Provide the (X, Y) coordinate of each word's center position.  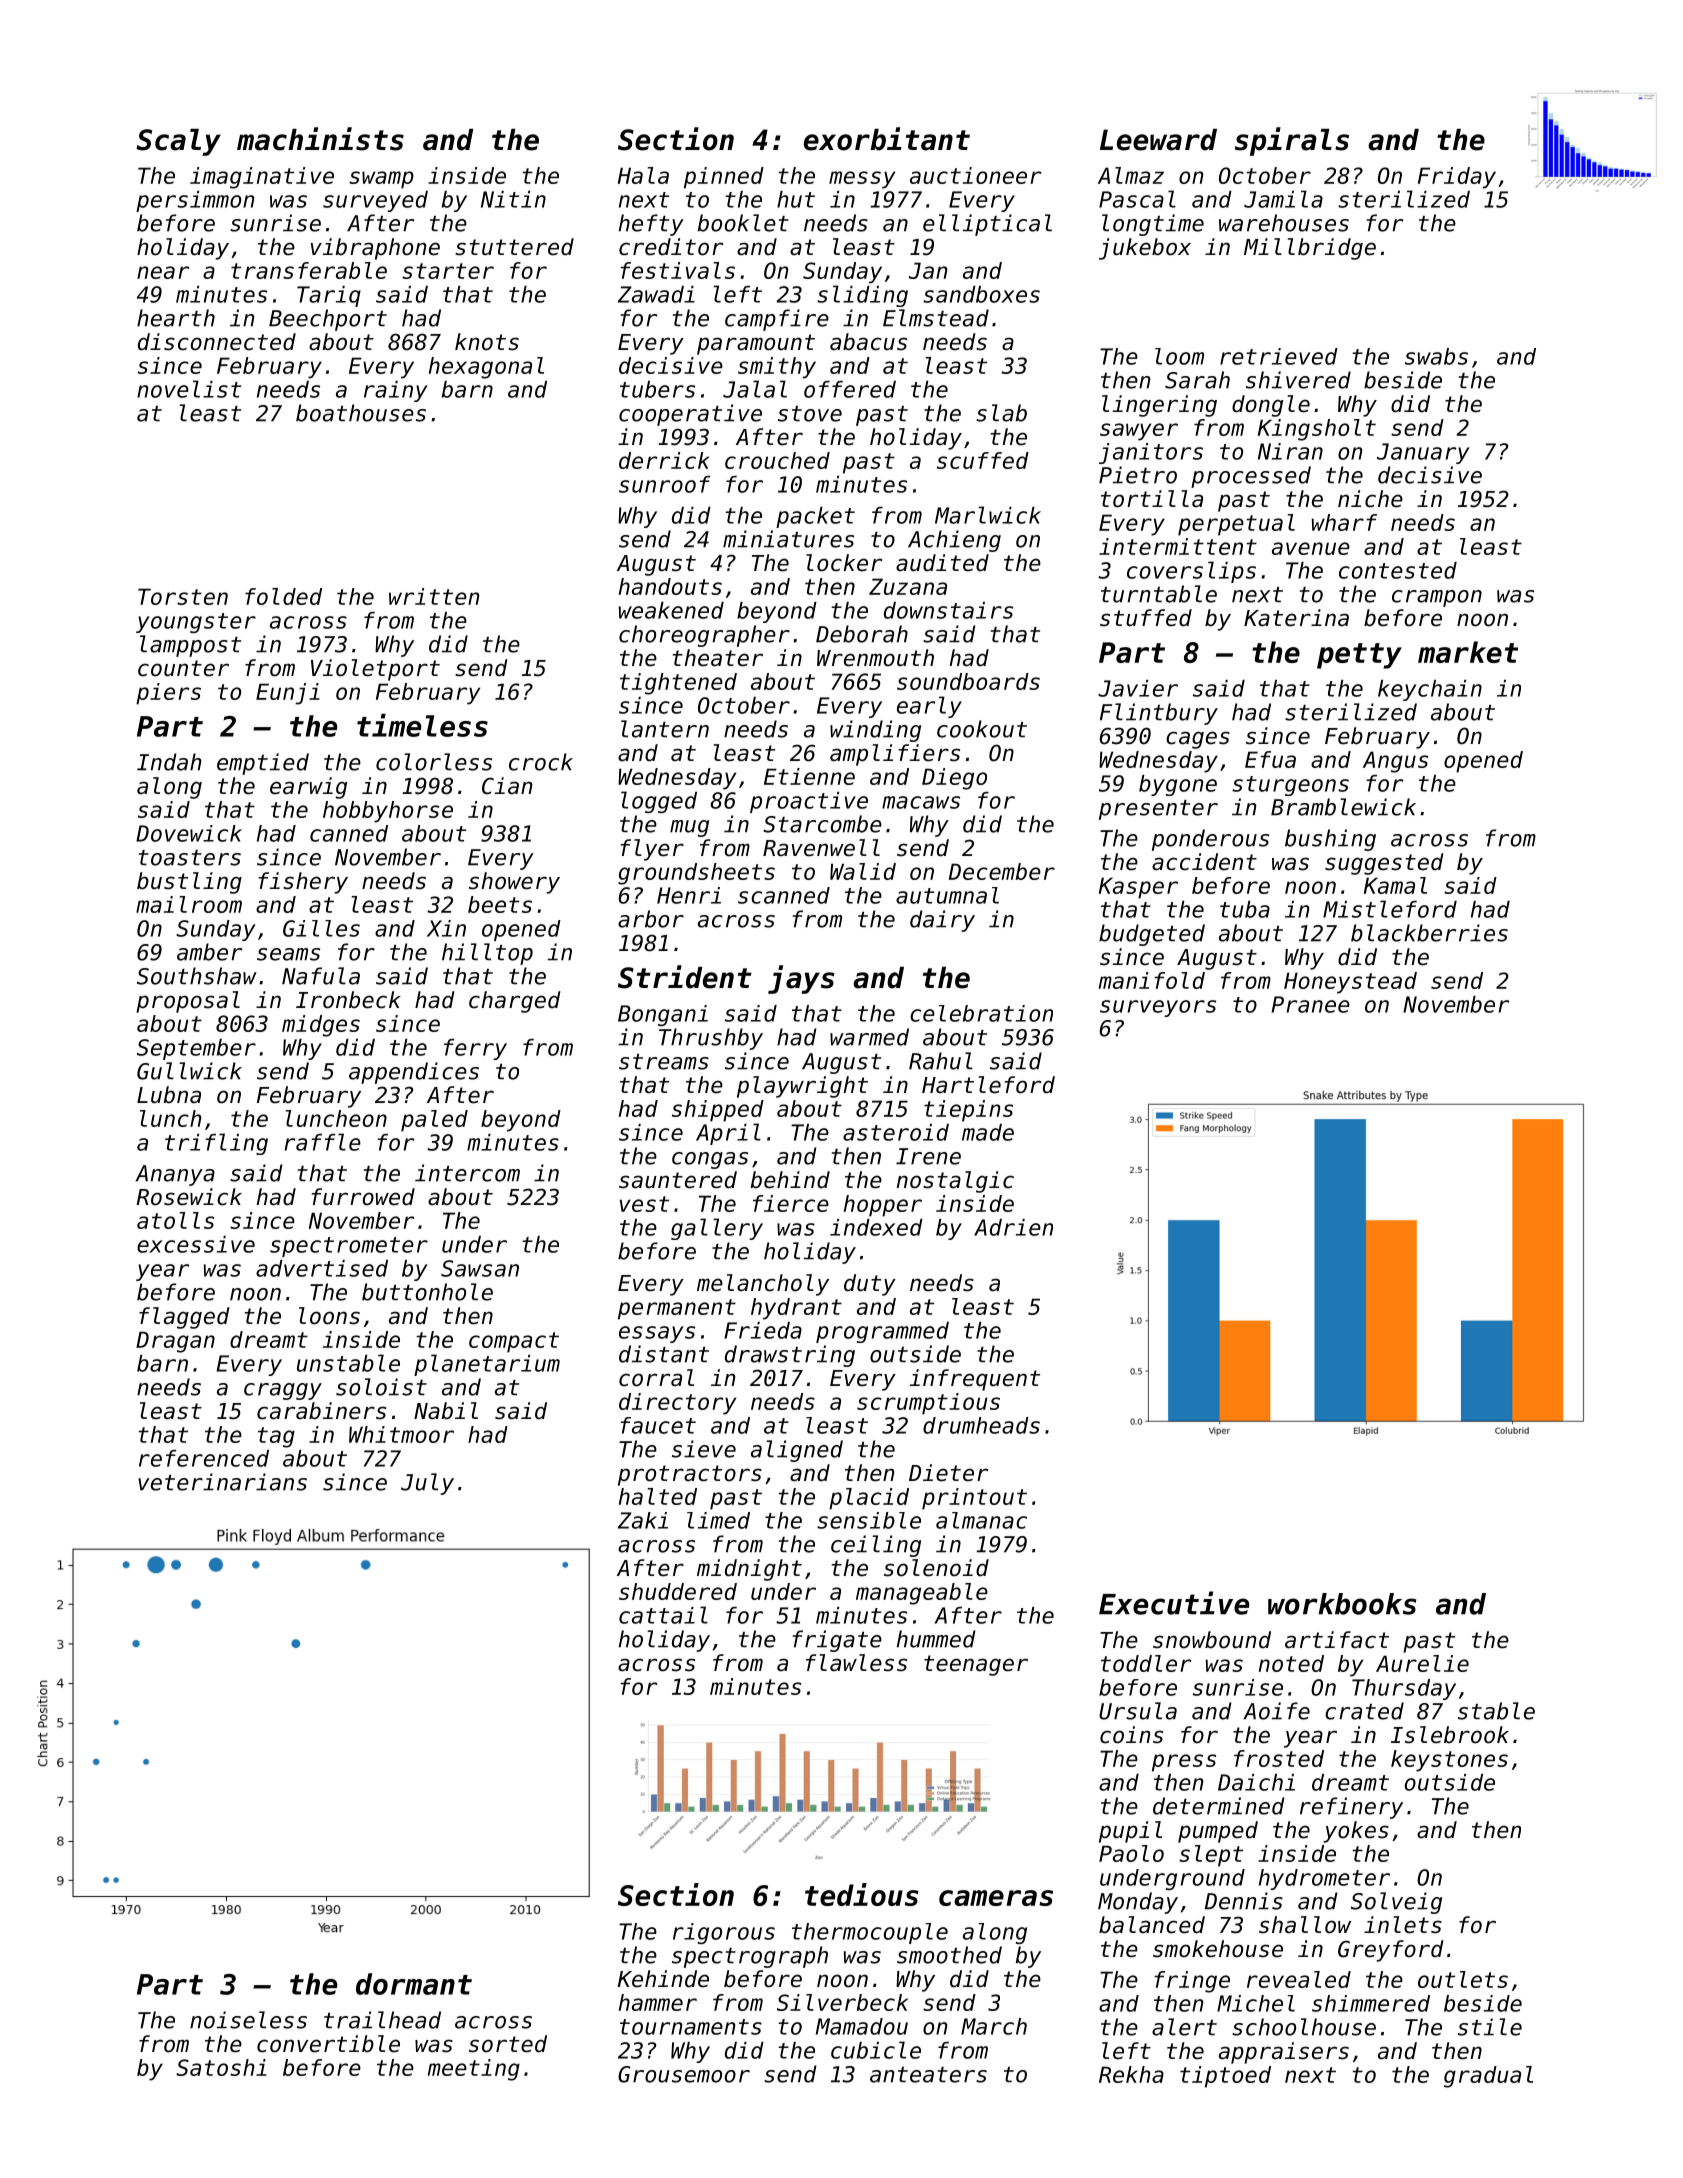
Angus (1395, 762)
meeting (473, 2070)
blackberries (1429, 933)
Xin (446, 928)
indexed (876, 1227)
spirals (1292, 141)
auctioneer (975, 175)
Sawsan (480, 1268)
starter (448, 271)
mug (689, 828)
